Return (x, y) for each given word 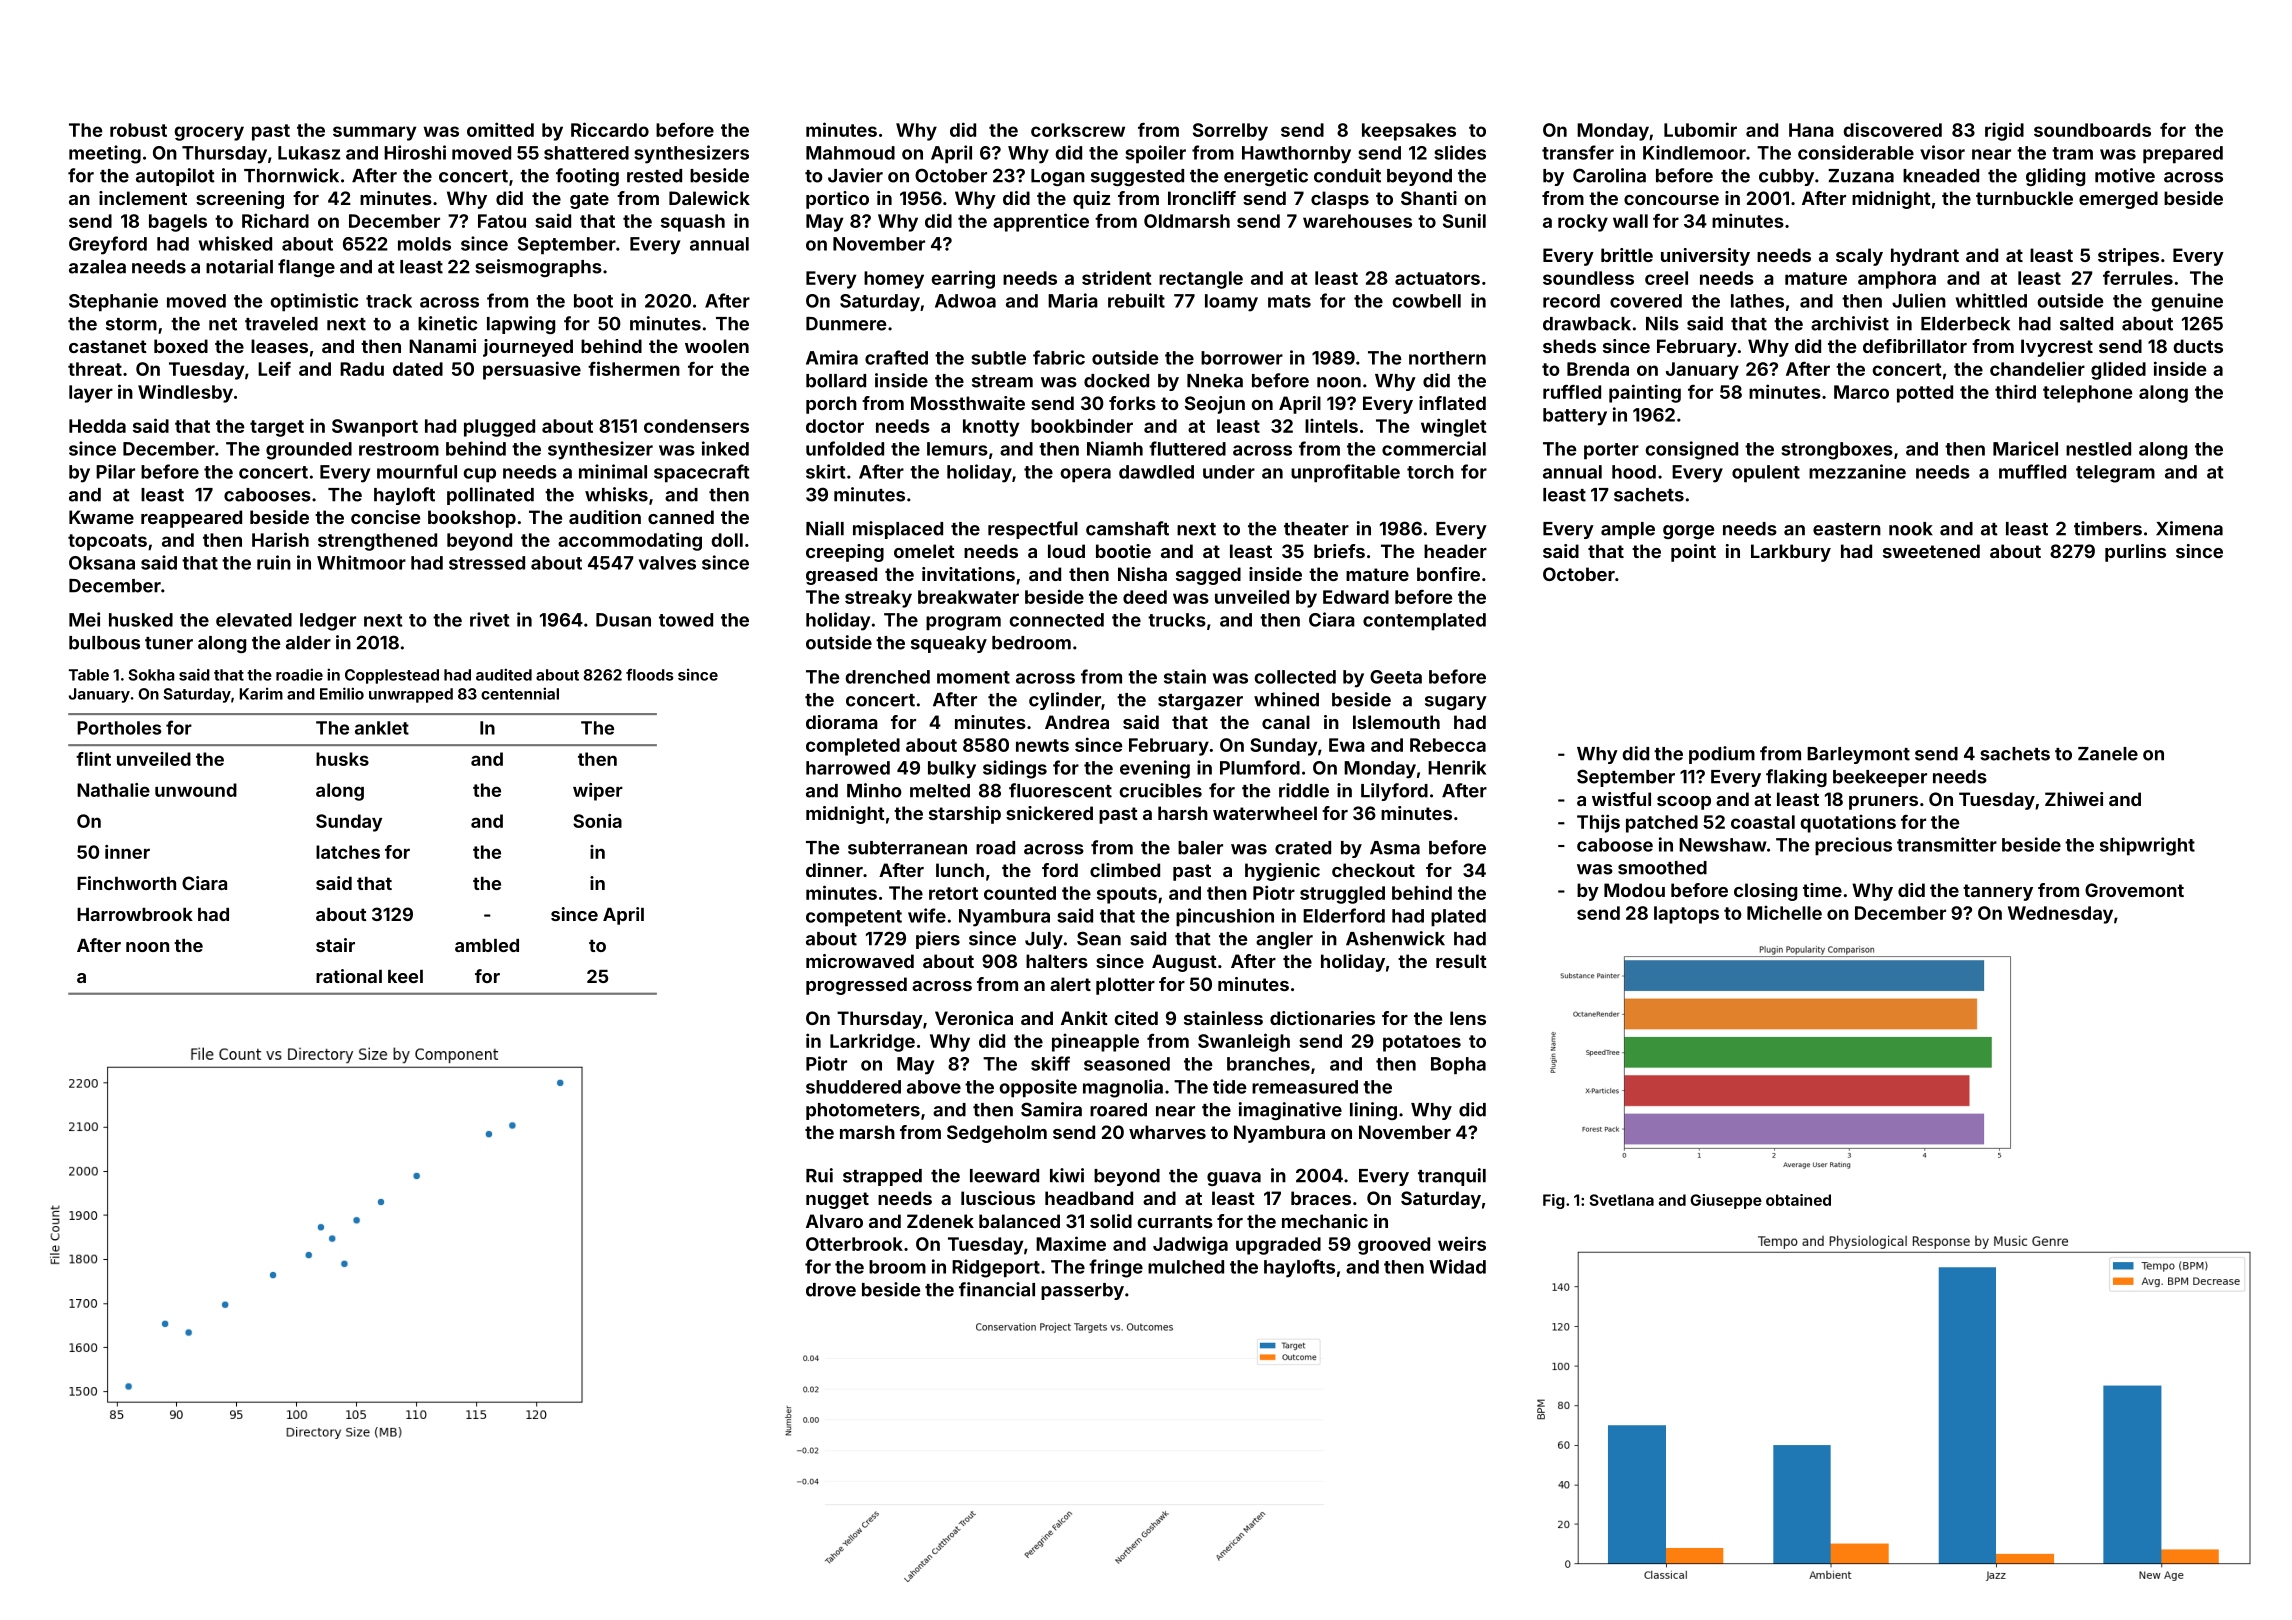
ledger (328, 622)
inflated (1452, 403)
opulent (1766, 474)
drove (831, 1290)
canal (1286, 722)
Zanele (2108, 754)
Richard (275, 220)
